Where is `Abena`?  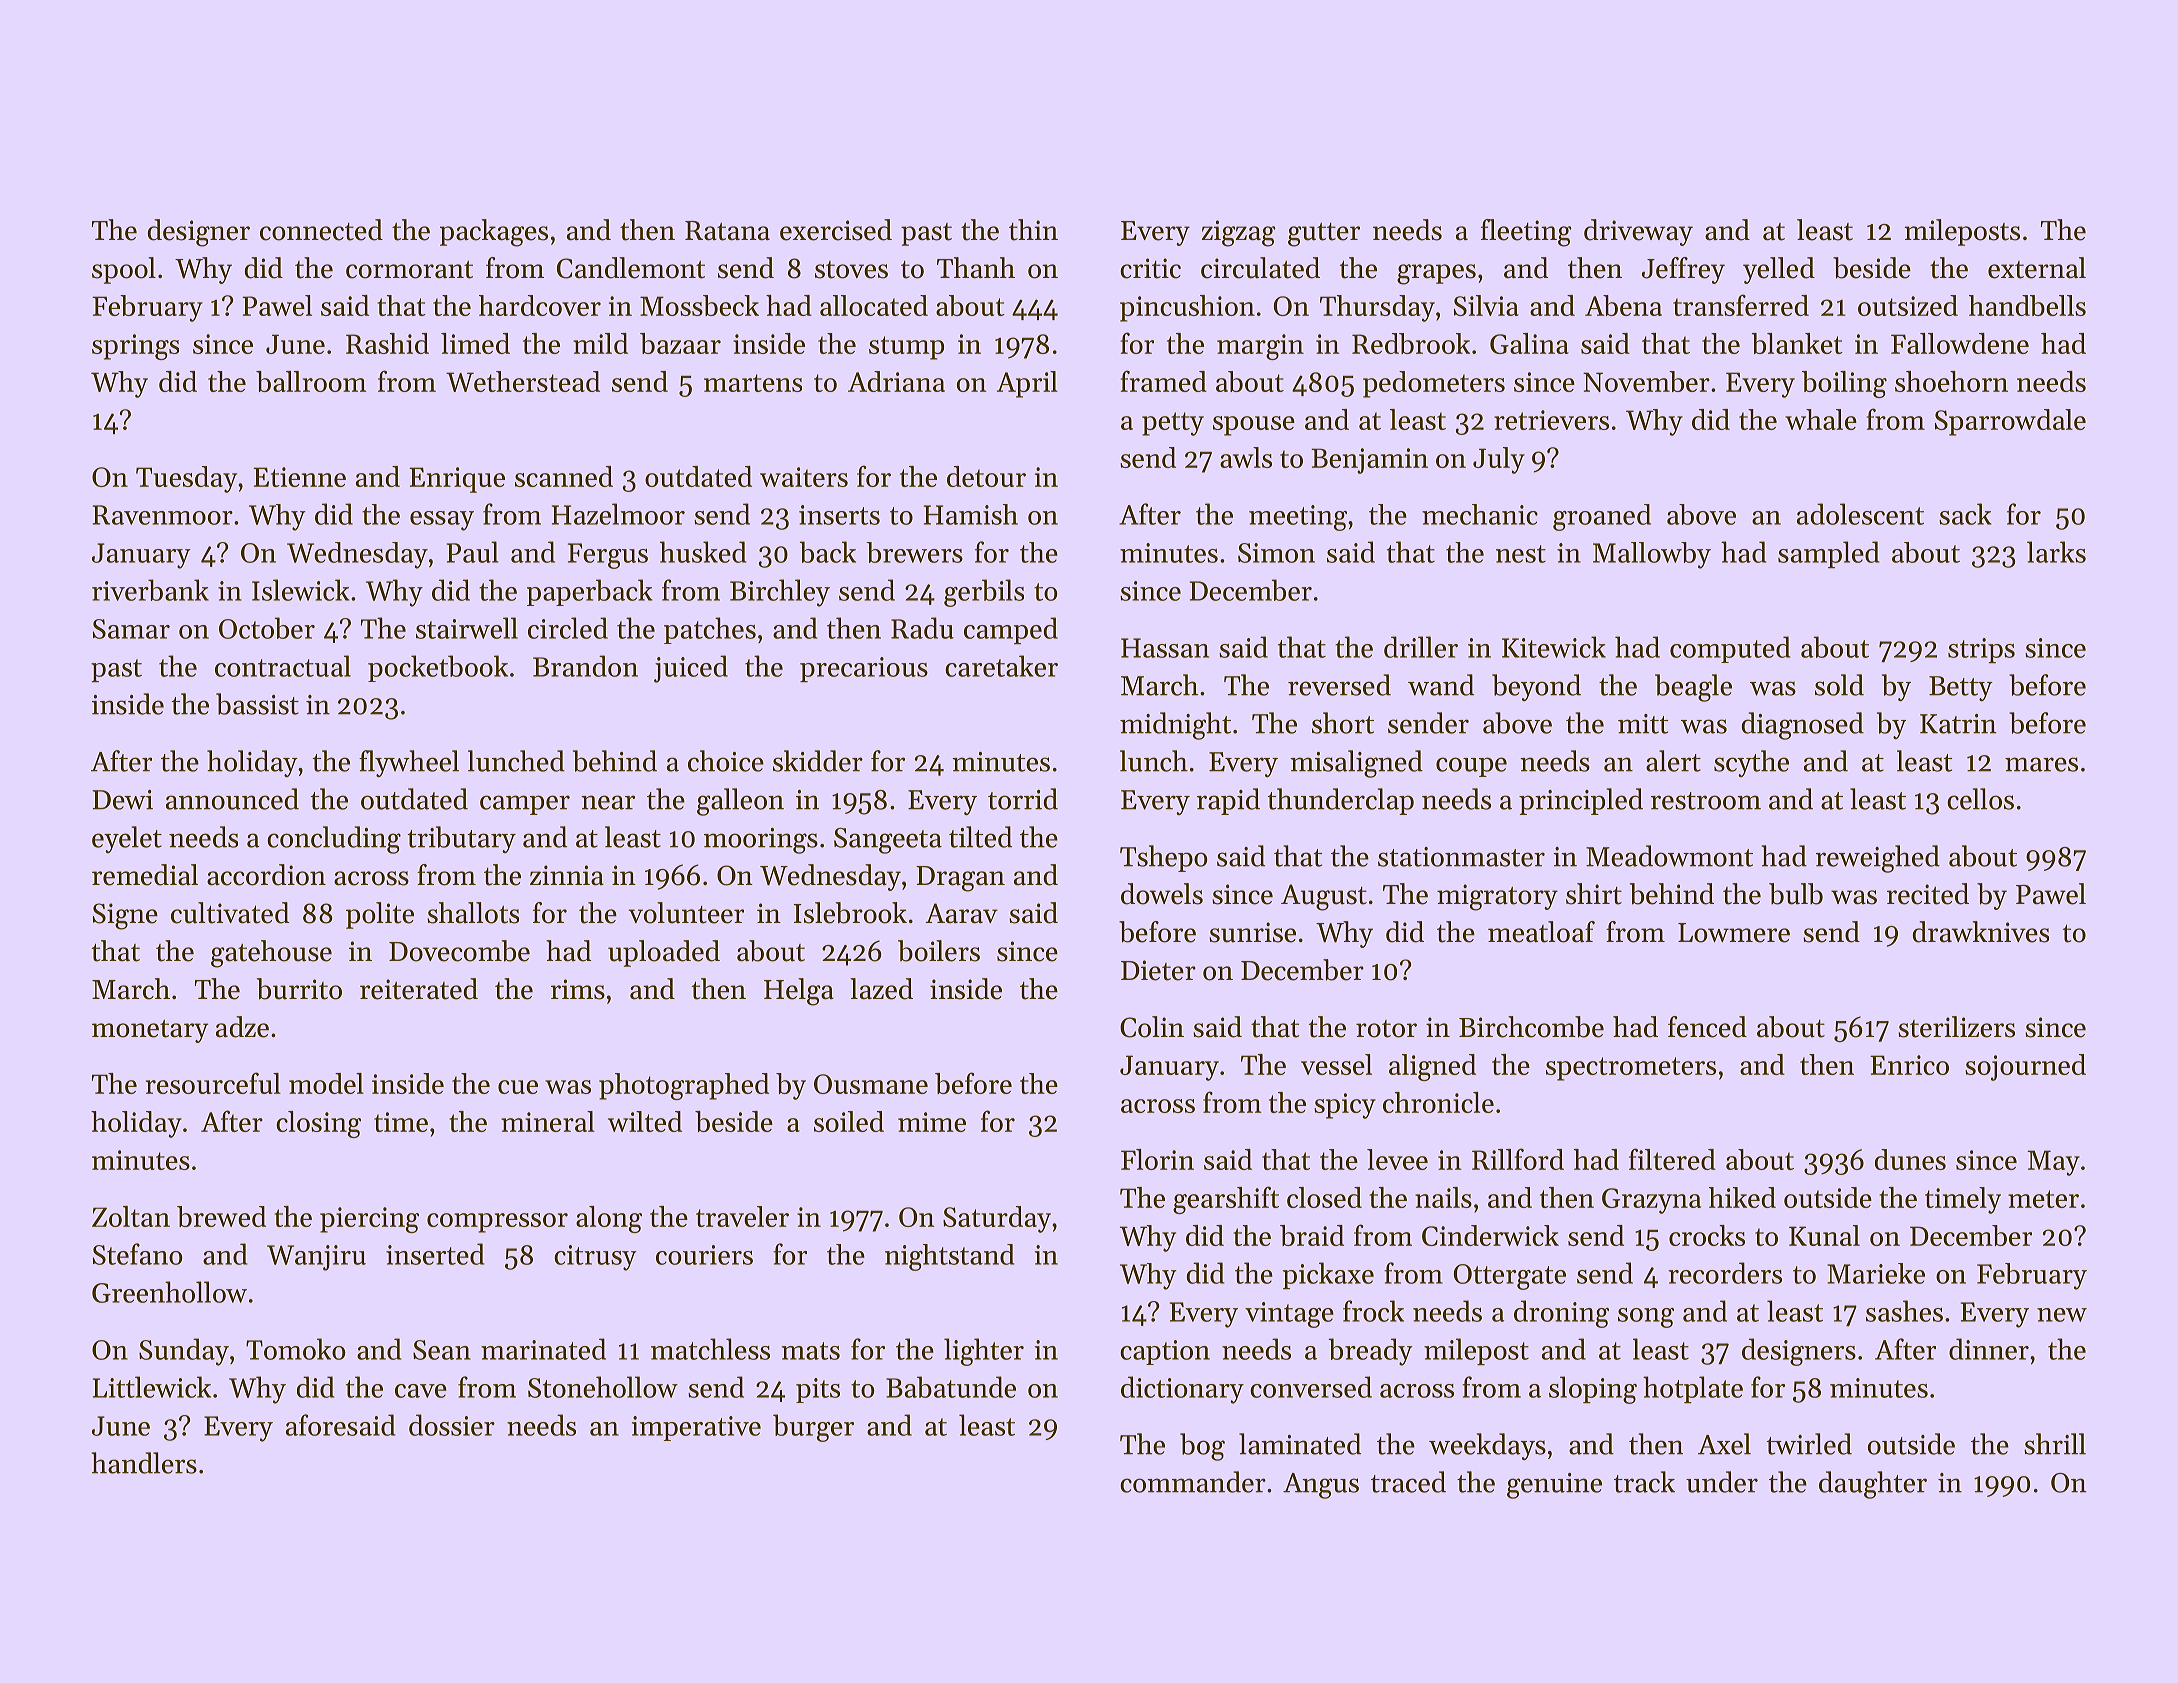 Abena is located at coordinates (1623, 305).
